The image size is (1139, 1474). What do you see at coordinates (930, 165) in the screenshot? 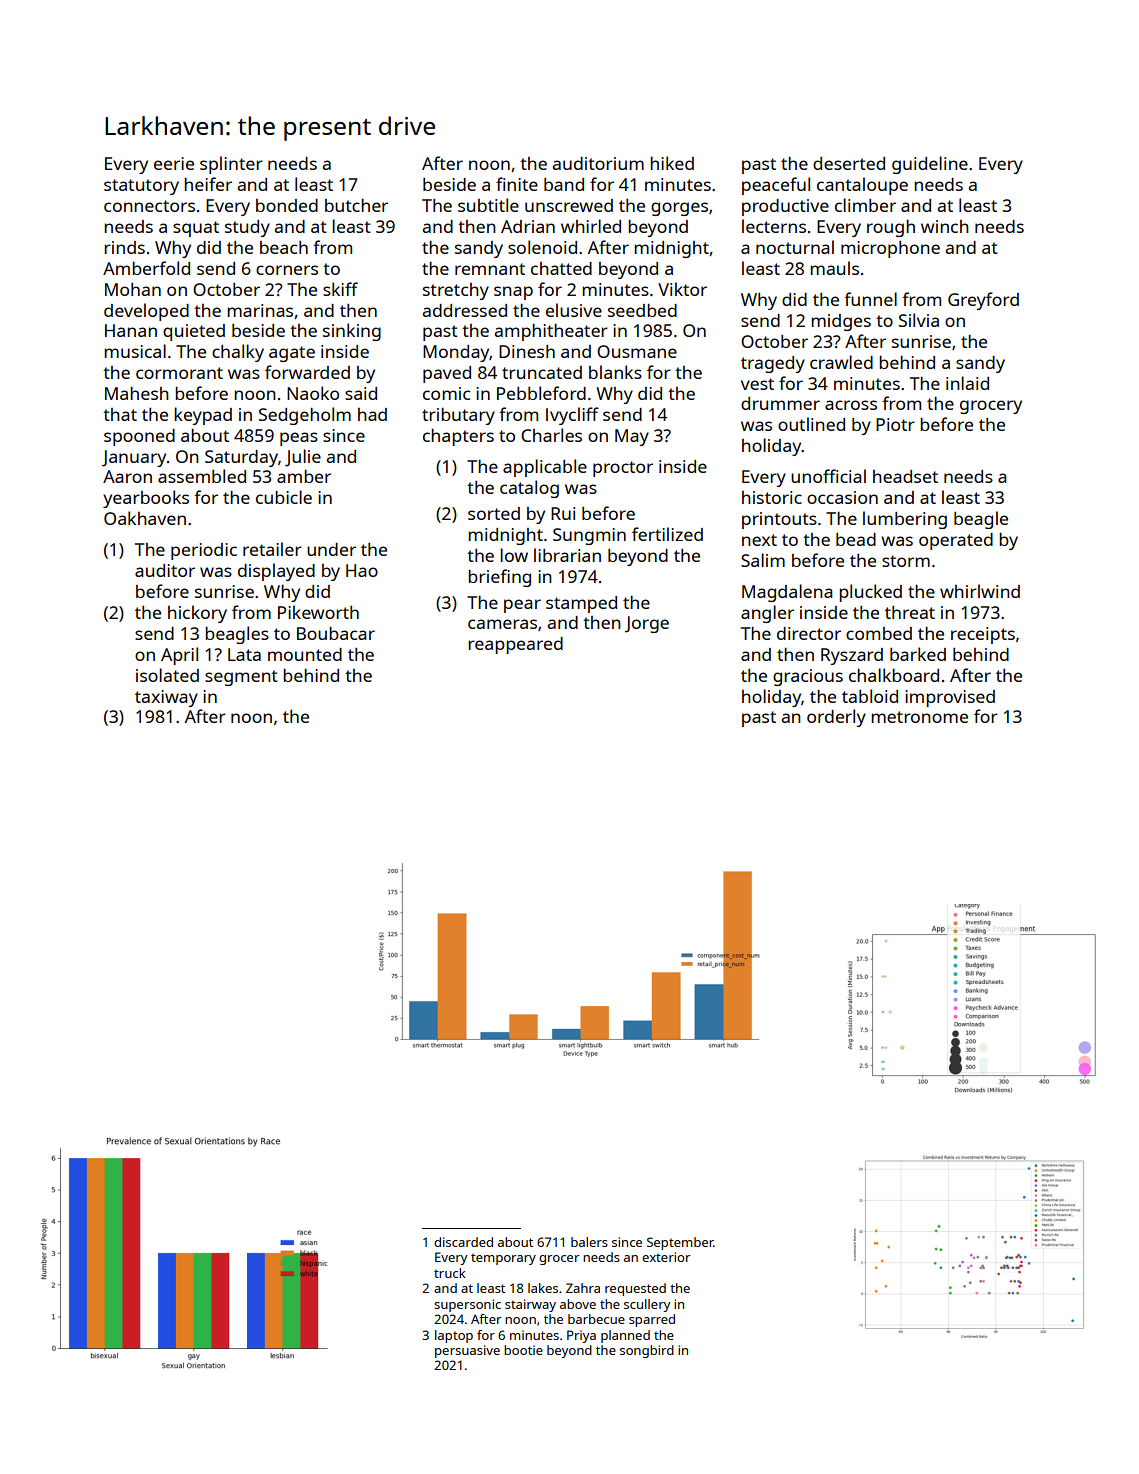
I see `guideline` at bounding box center [930, 165].
